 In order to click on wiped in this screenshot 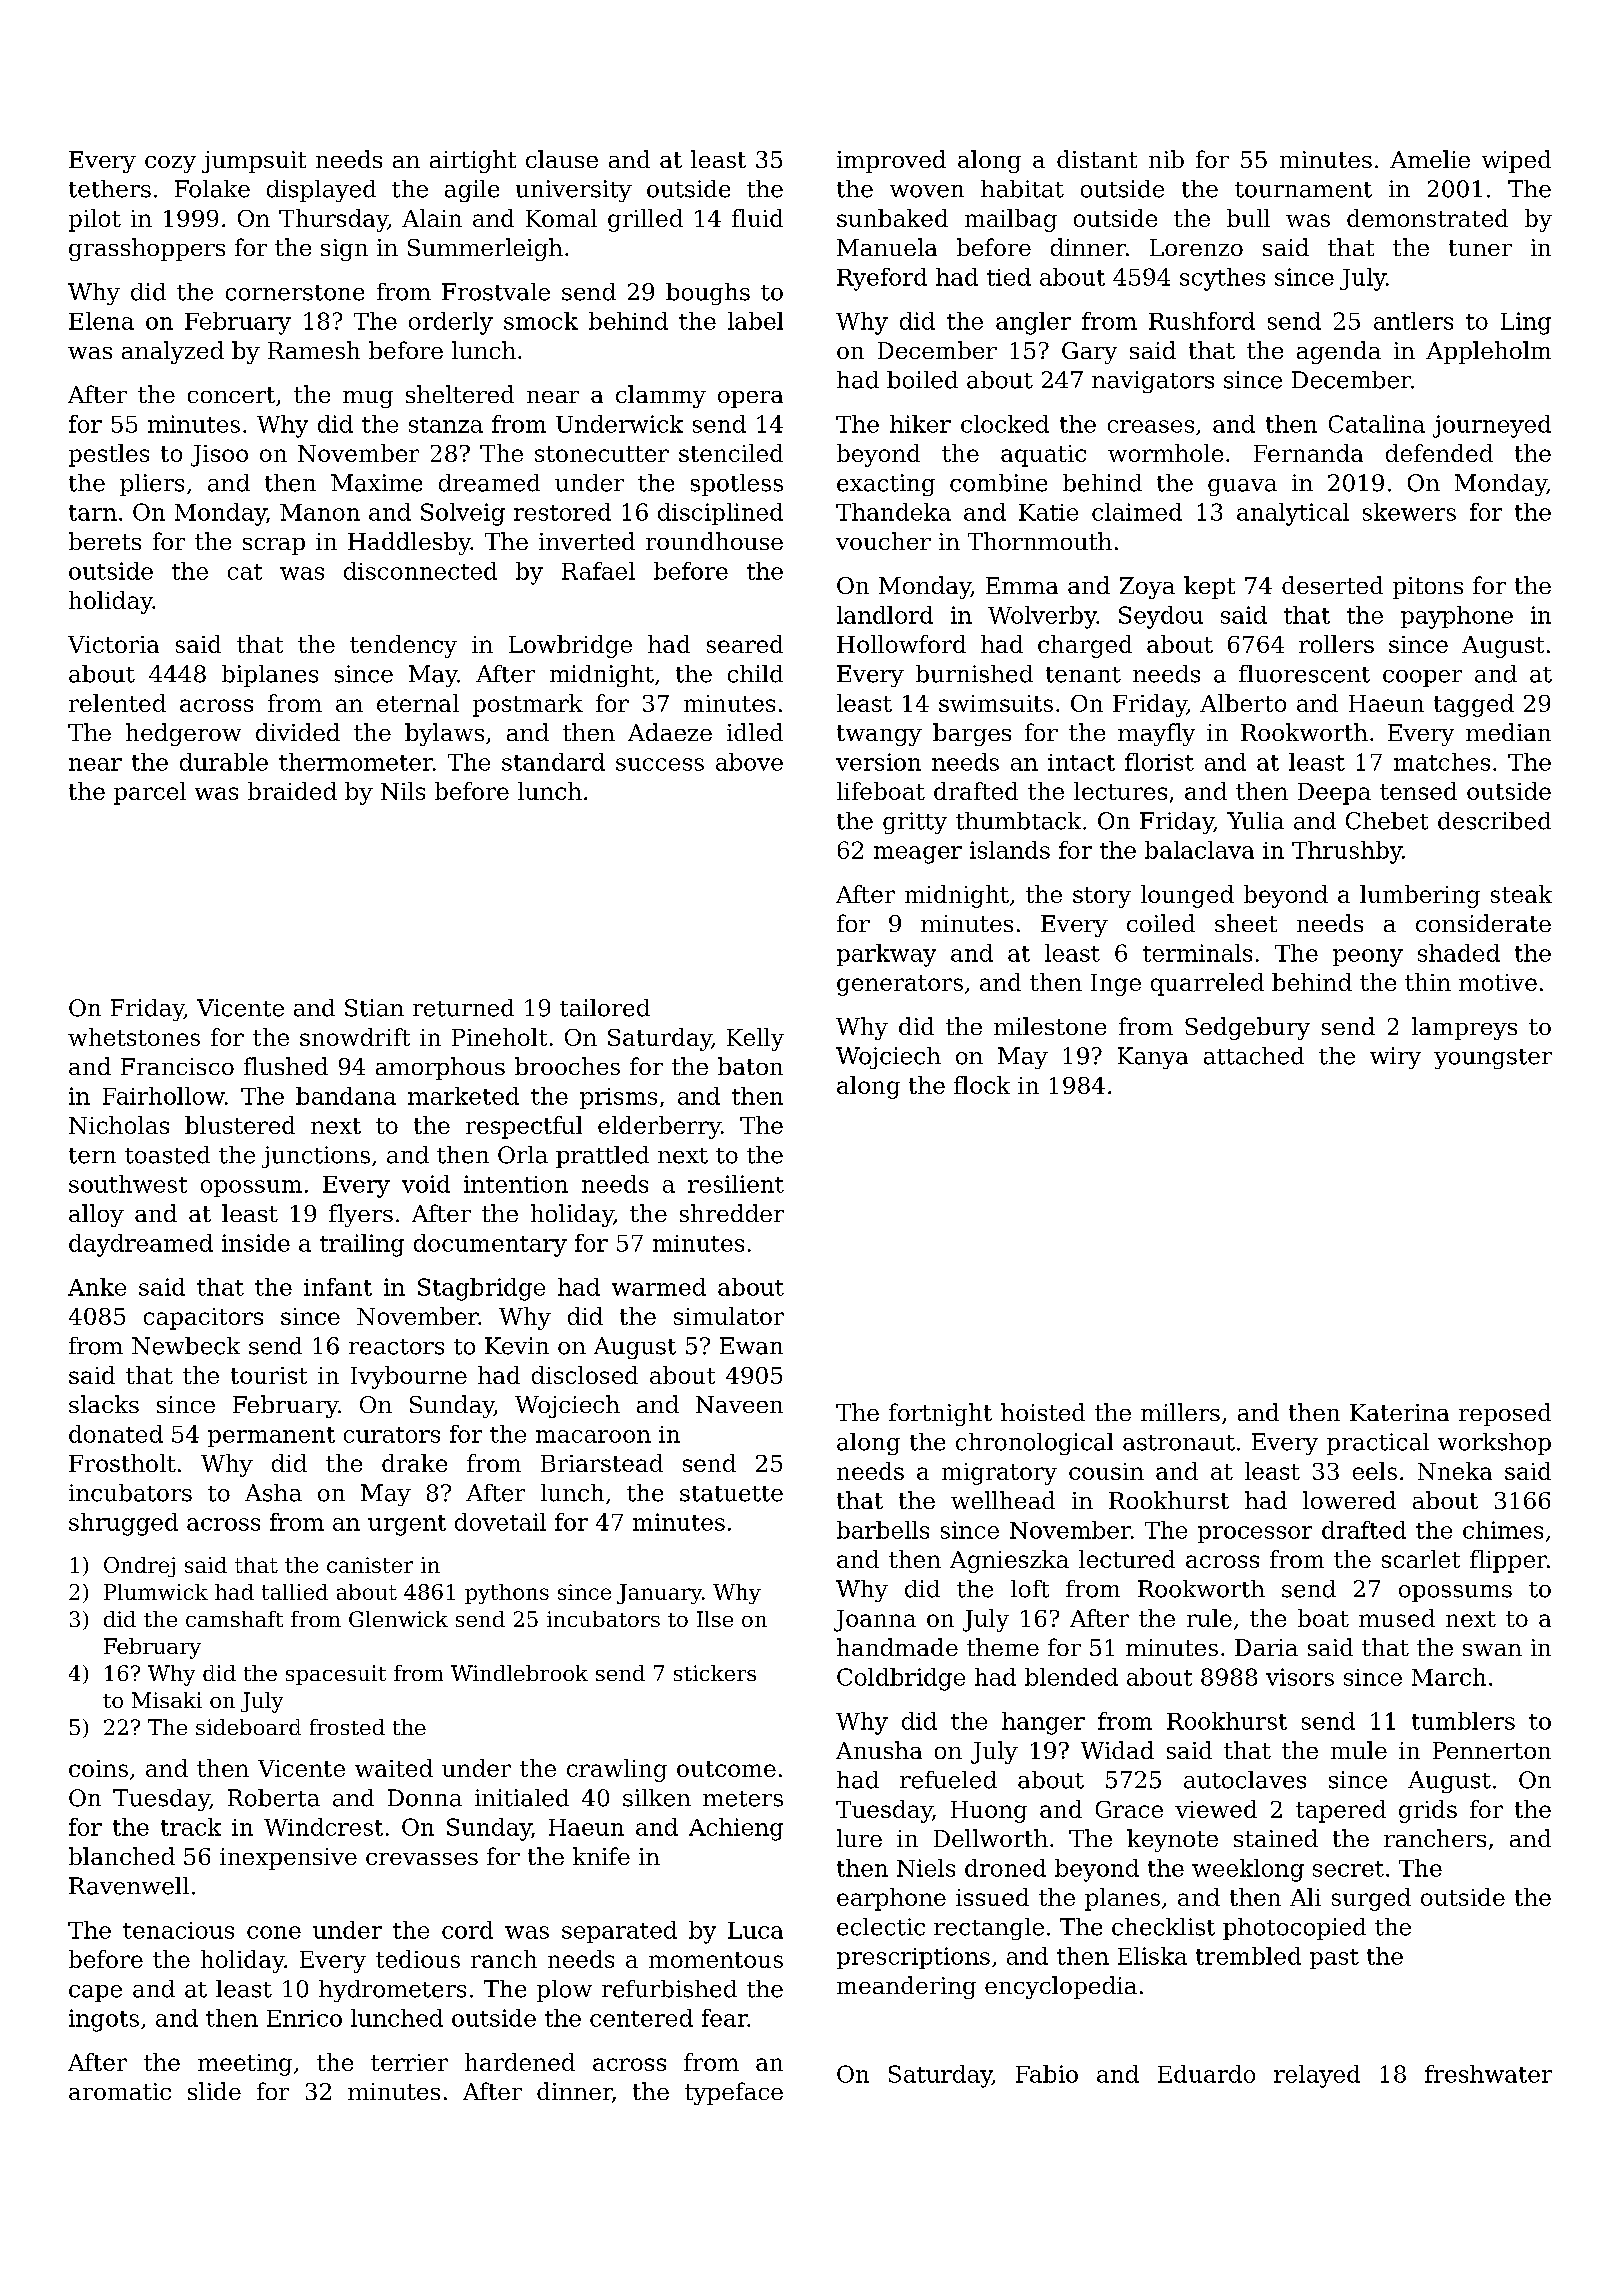, I will do `click(1516, 161)`.
